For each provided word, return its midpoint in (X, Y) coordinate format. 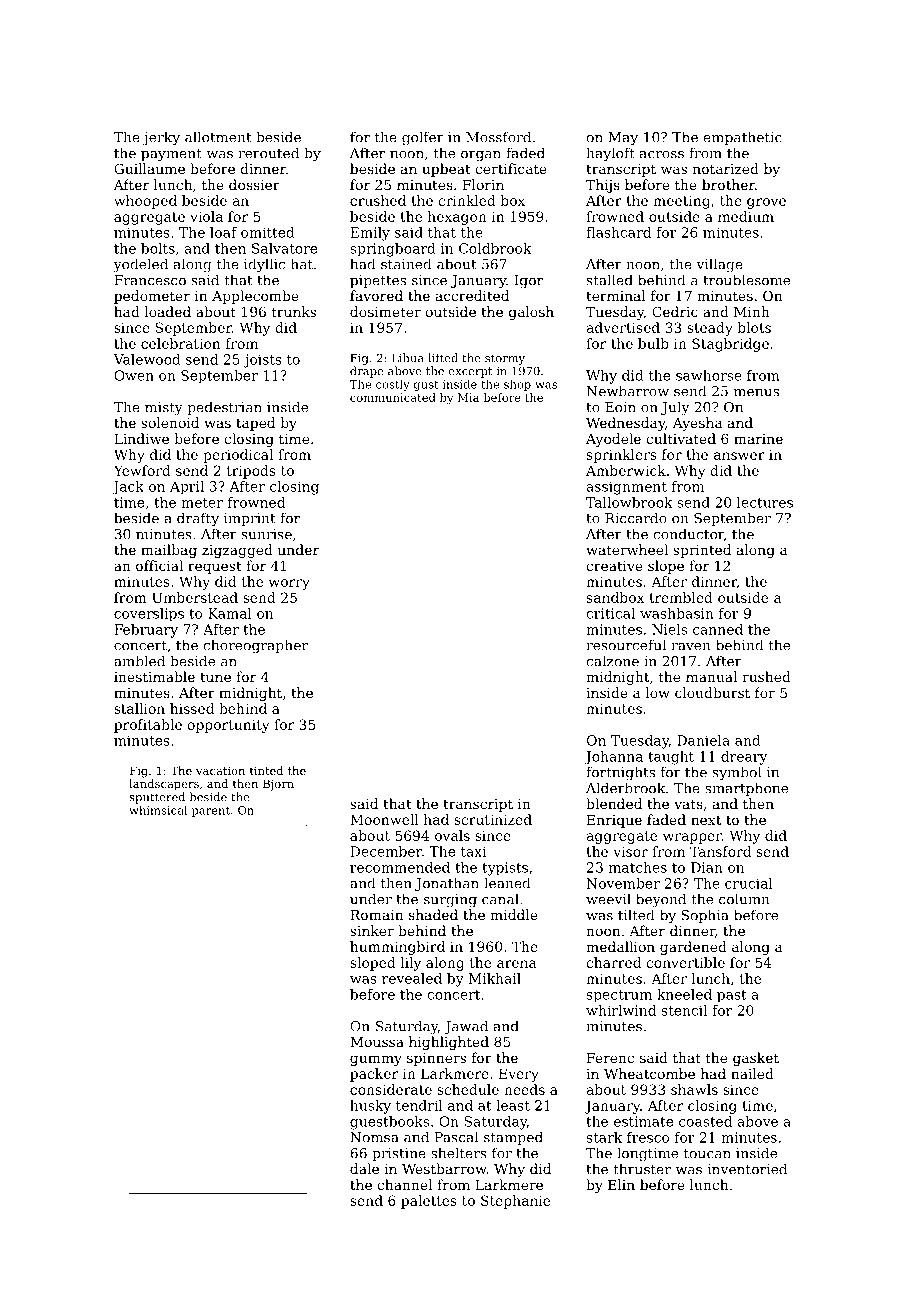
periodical (238, 456)
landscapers (164, 785)
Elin (621, 1184)
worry (289, 584)
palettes (429, 1202)
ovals (452, 835)
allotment (218, 137)
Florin (483, 184)
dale (364, 1168)
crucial (749, 883)
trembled (681, 597)
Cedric (675, 311)
